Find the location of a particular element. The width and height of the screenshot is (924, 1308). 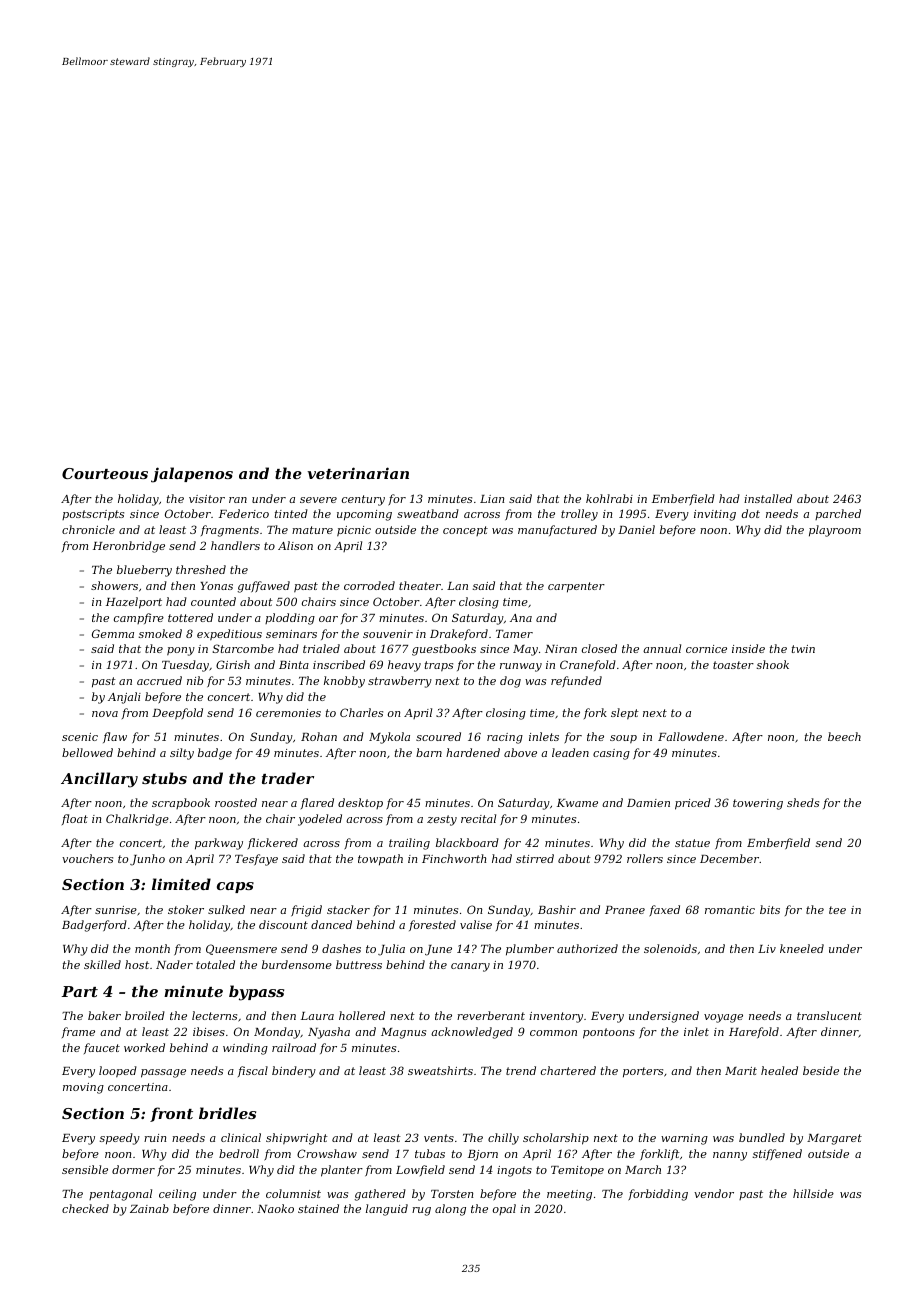

ceiling is located at coordinates (177, 1195).
